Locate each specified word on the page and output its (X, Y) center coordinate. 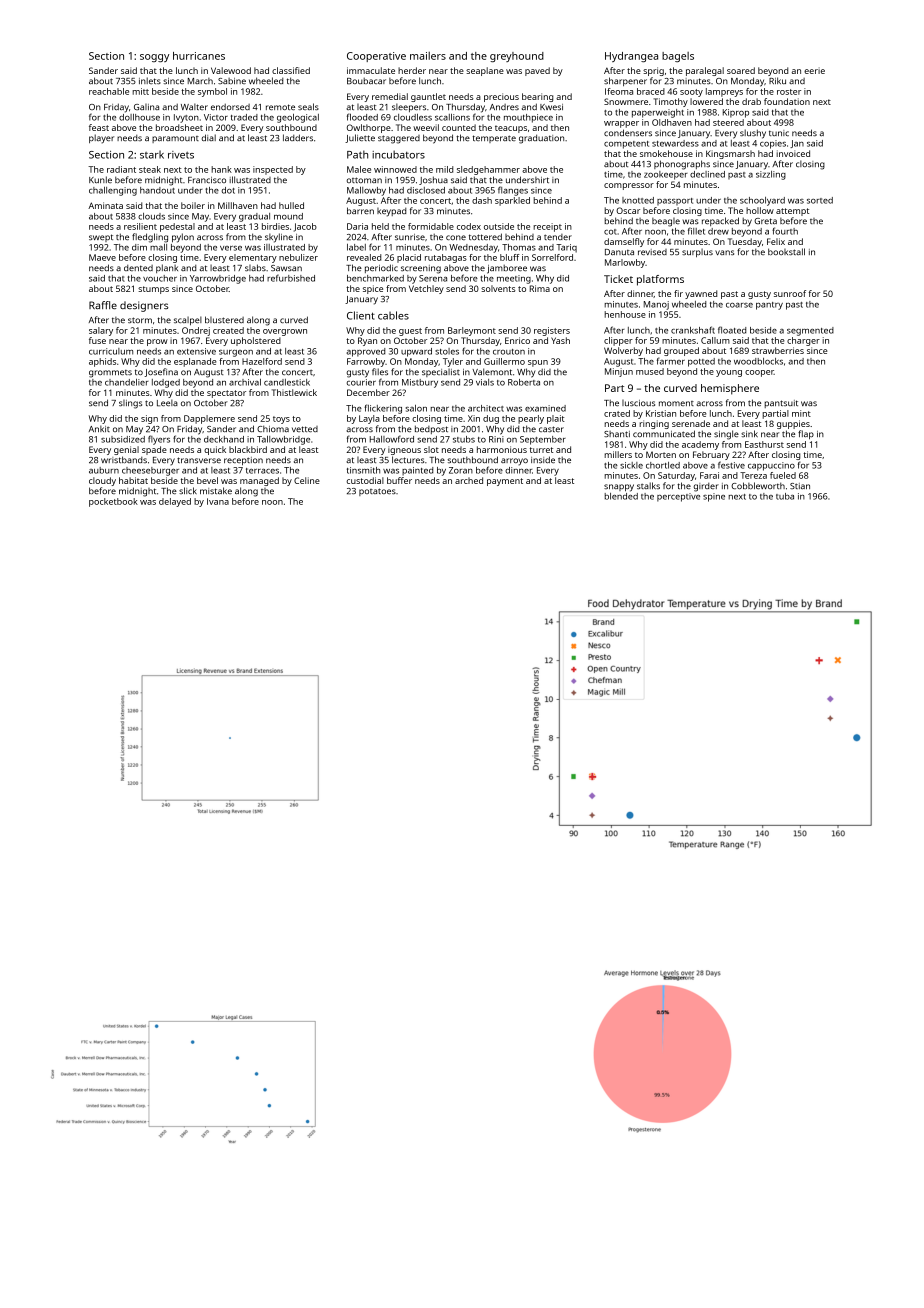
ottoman (364, 180)
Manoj (656, 305)
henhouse (625, 314)
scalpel (188, 320)
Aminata (105, 205)
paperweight (658, 113)
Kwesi (551, 107)
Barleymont (472, 331)
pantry (769, 306)
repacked (720, 221)
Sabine (232, 81)
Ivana (218, 501)
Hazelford (262, 361)
